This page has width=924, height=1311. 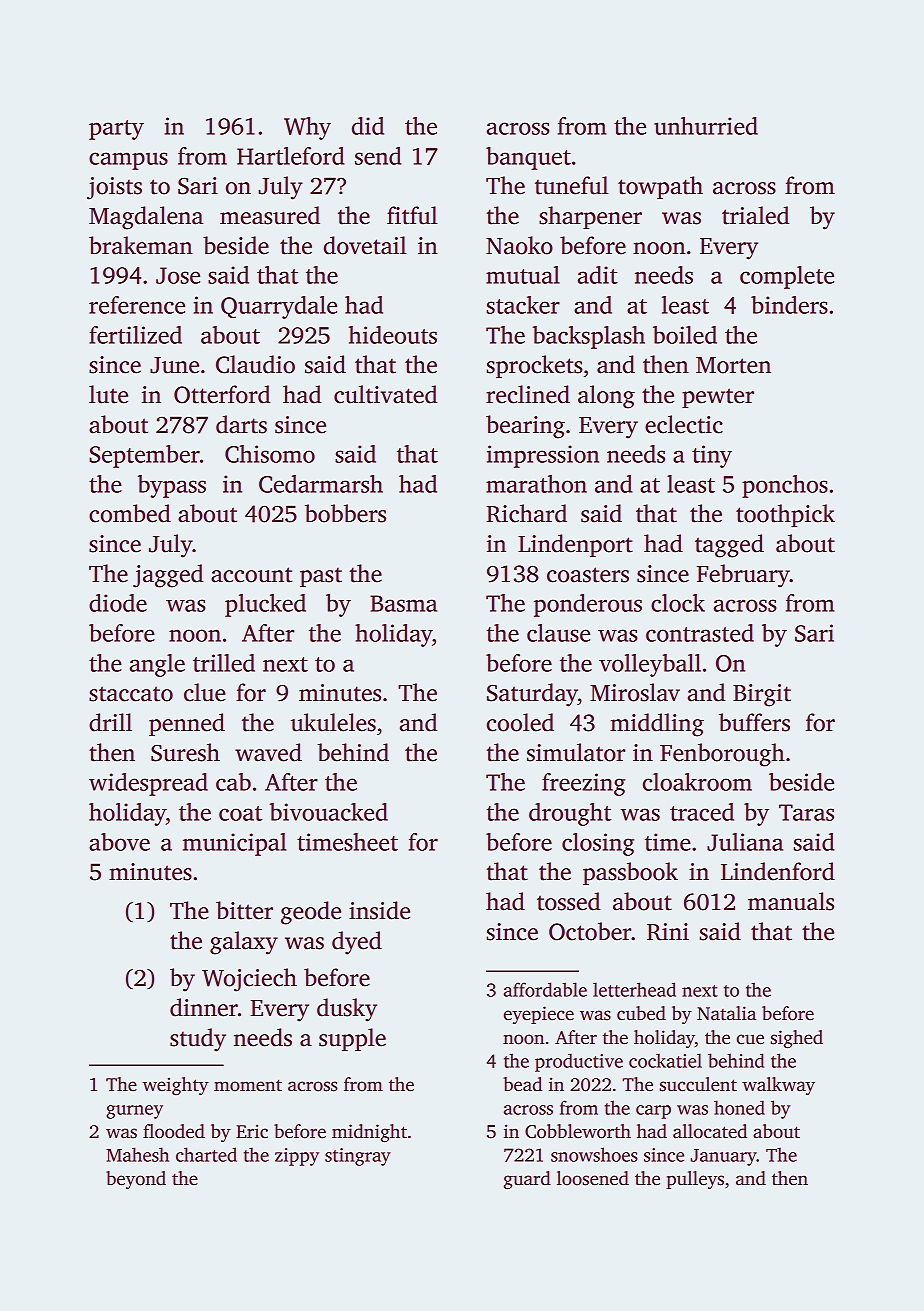 I want to click on Saturday, so click(x=532, y=695).
